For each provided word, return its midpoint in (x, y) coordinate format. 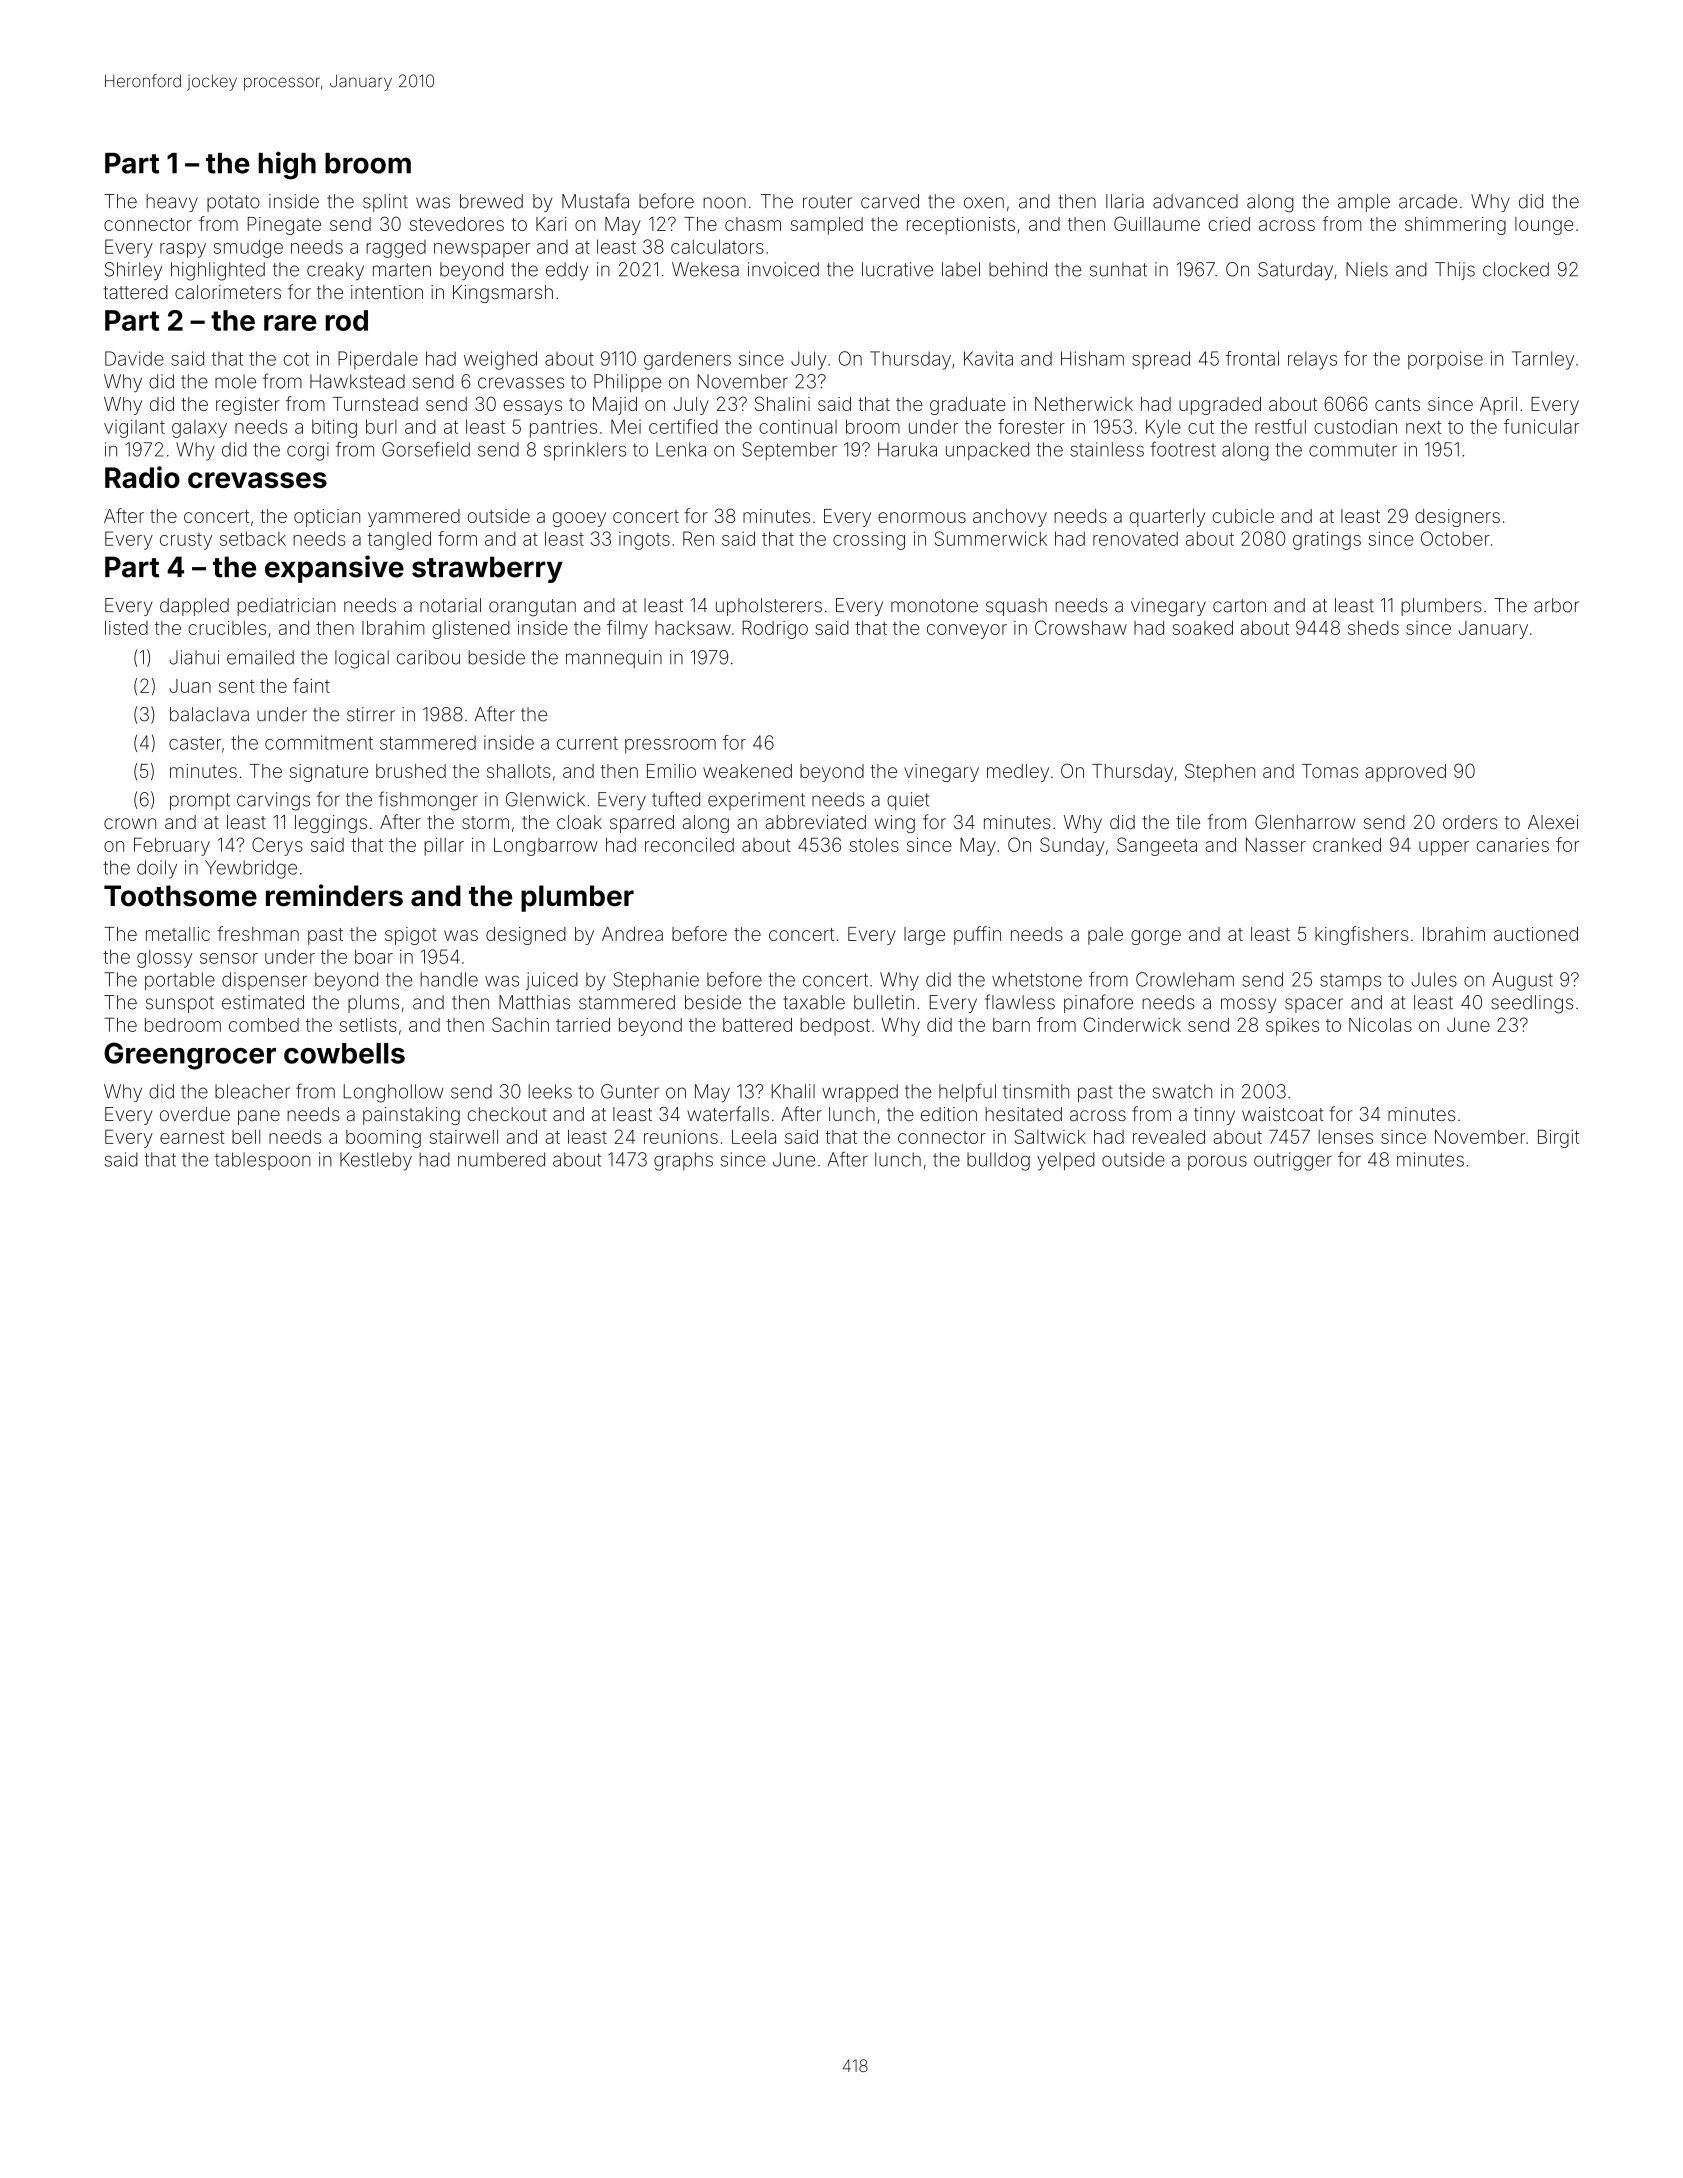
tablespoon (263, 1161)
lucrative (897, 269)
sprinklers (585, 451)
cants (1397, 404)
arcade (1428, 201)
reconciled (689, 845)
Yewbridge (251, 869)
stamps (1350, 982)
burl (381, 426)
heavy (172, 203)
